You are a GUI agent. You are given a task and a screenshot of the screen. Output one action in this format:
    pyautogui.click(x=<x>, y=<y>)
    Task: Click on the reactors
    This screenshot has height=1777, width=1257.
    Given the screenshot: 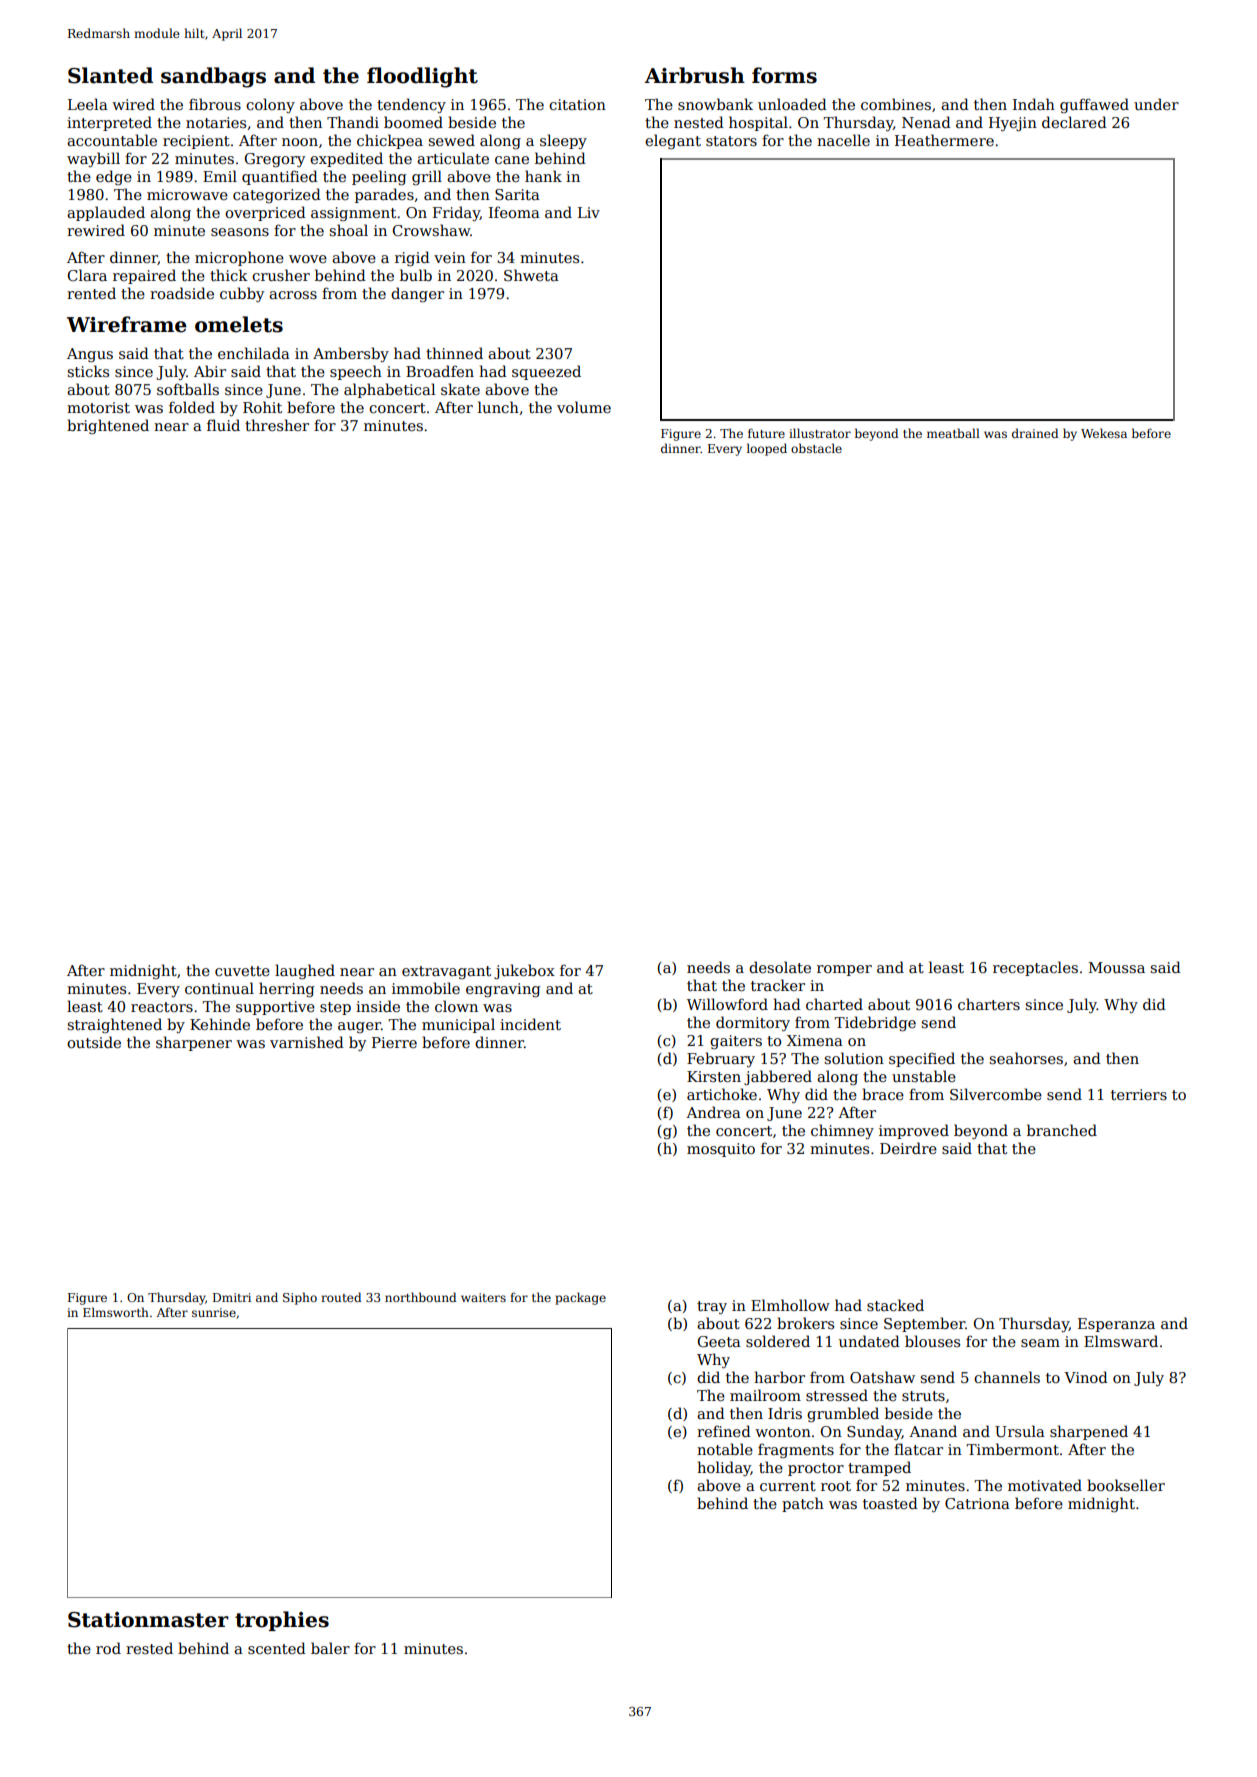 What is the action you would take?
    pyautogui.click(x=162, y=1007)
